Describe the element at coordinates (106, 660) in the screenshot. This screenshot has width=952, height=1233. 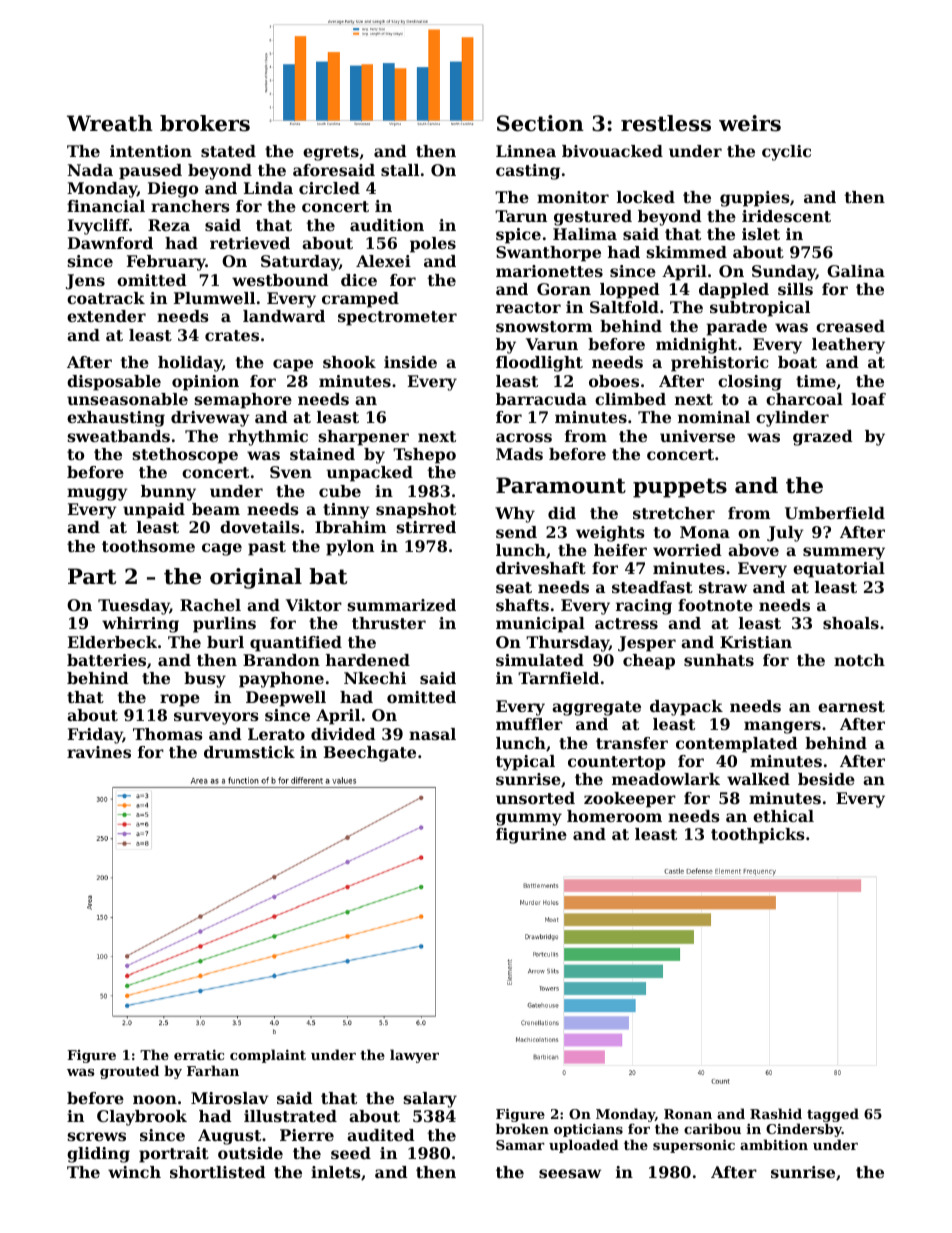
I see `batteries` at that location.
